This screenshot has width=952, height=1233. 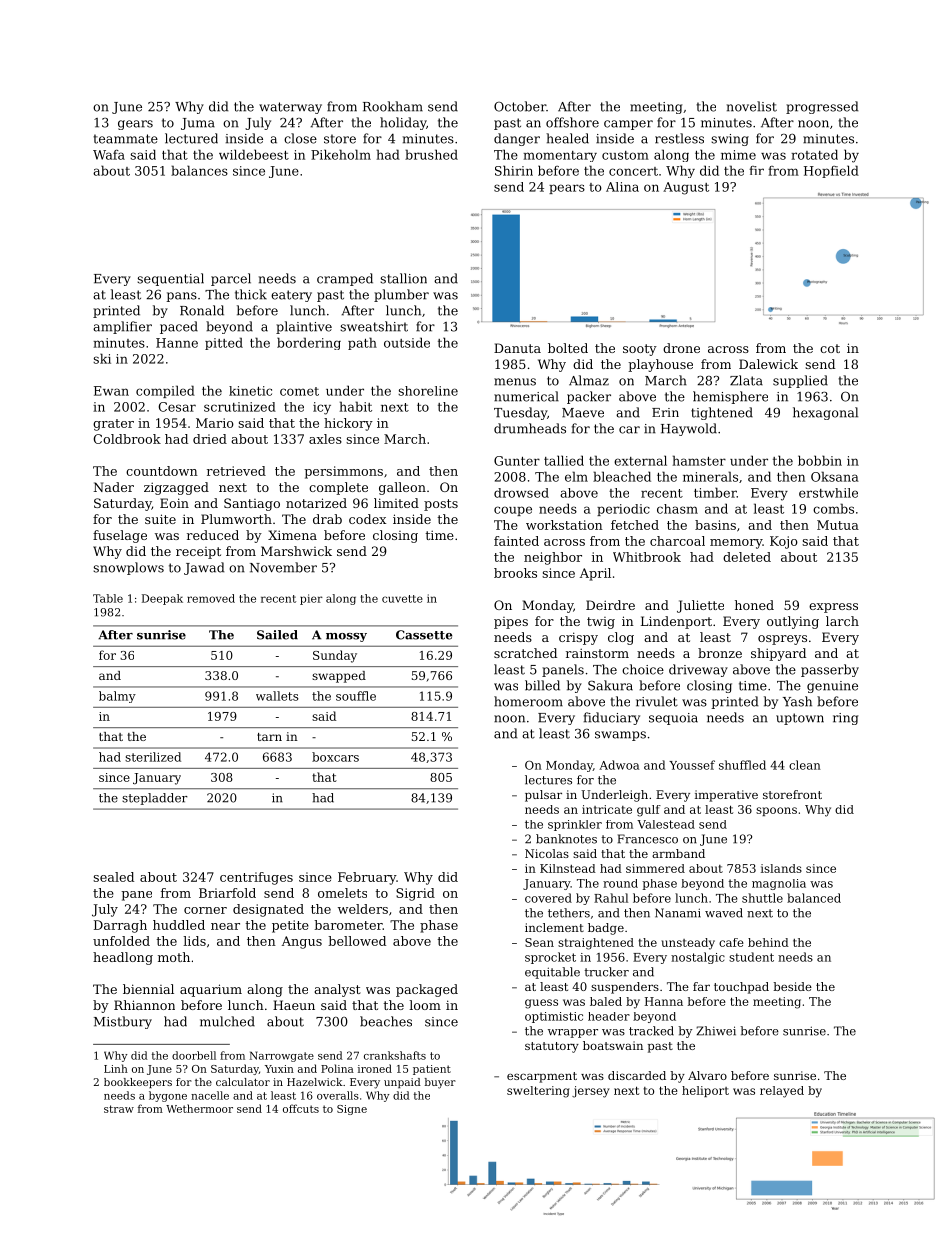 I want to click on progressed, so click(x=822, y=107).
